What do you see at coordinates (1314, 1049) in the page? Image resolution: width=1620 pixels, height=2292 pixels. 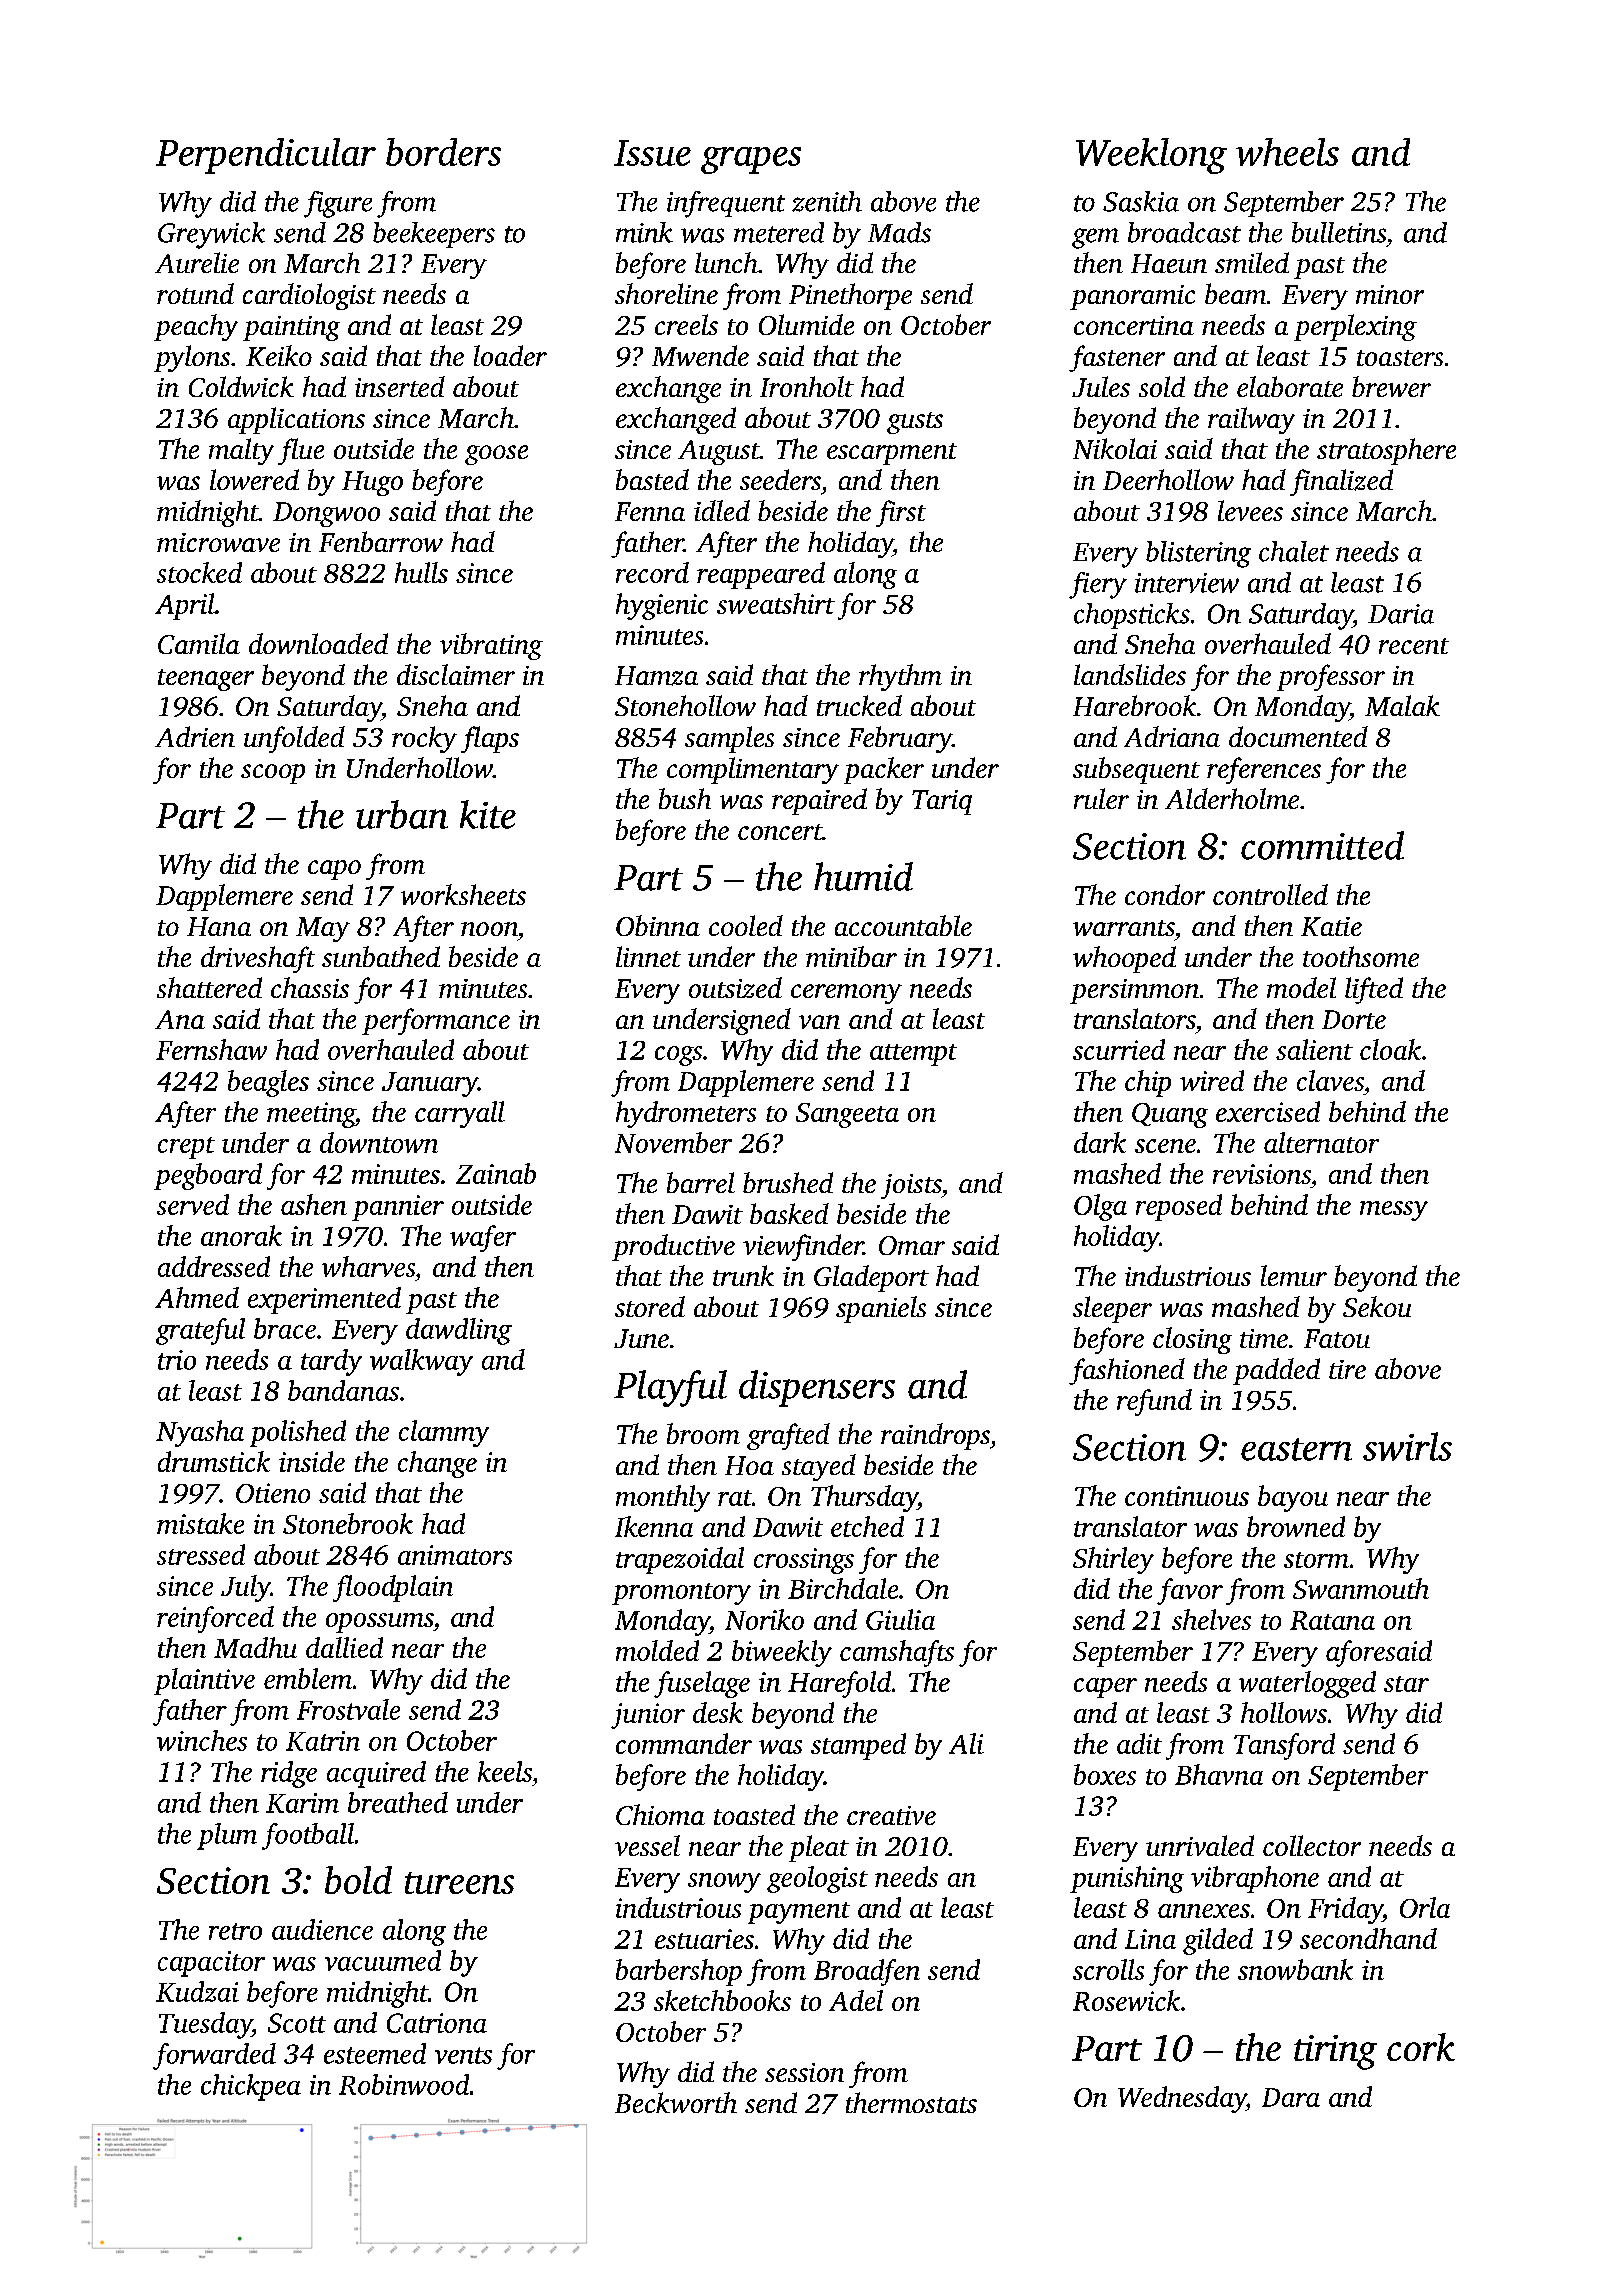 I see `salient` at bounding box center [1314, 1049].
